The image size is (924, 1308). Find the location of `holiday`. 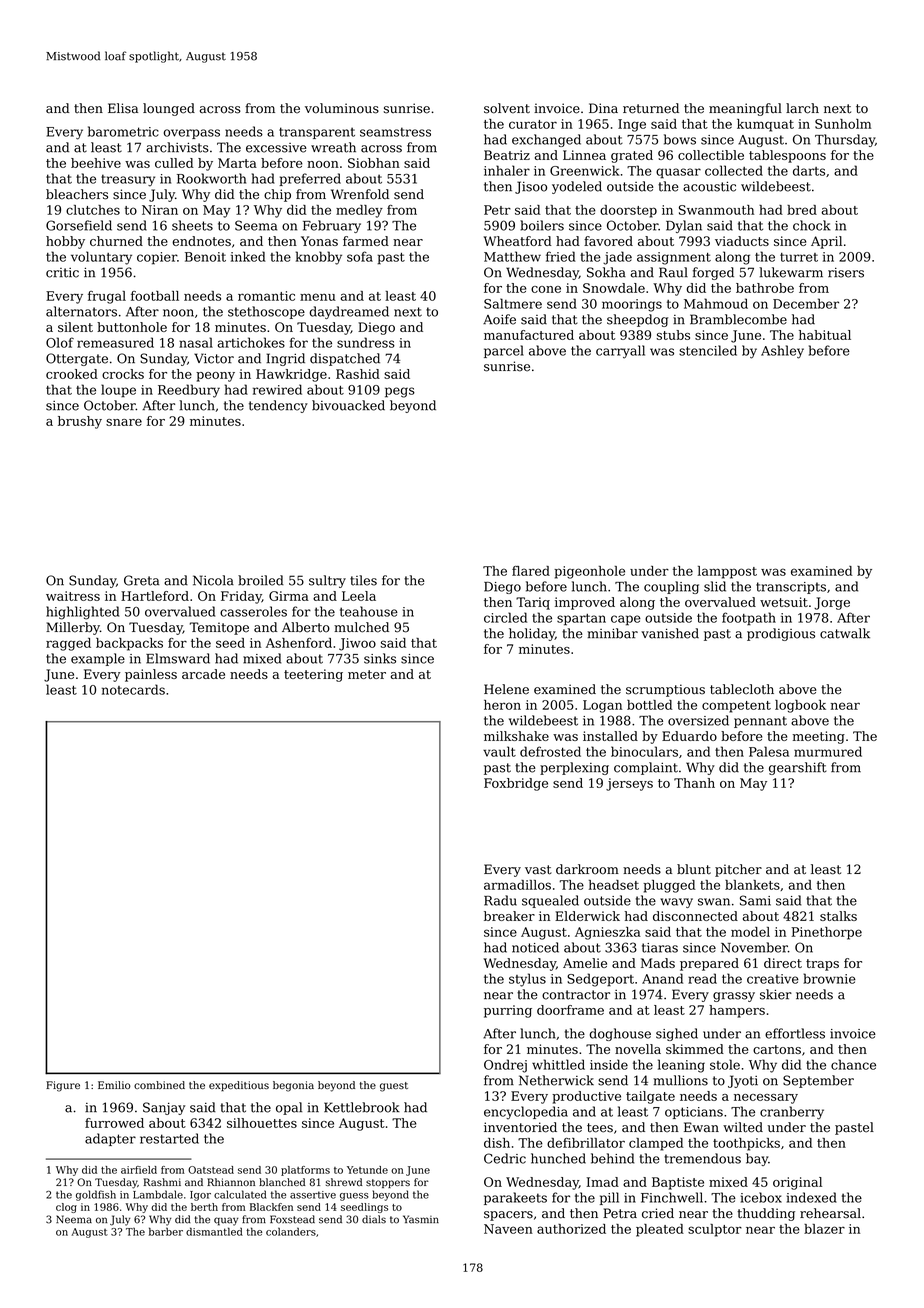

holiday is located at coordinates (532, 634).
